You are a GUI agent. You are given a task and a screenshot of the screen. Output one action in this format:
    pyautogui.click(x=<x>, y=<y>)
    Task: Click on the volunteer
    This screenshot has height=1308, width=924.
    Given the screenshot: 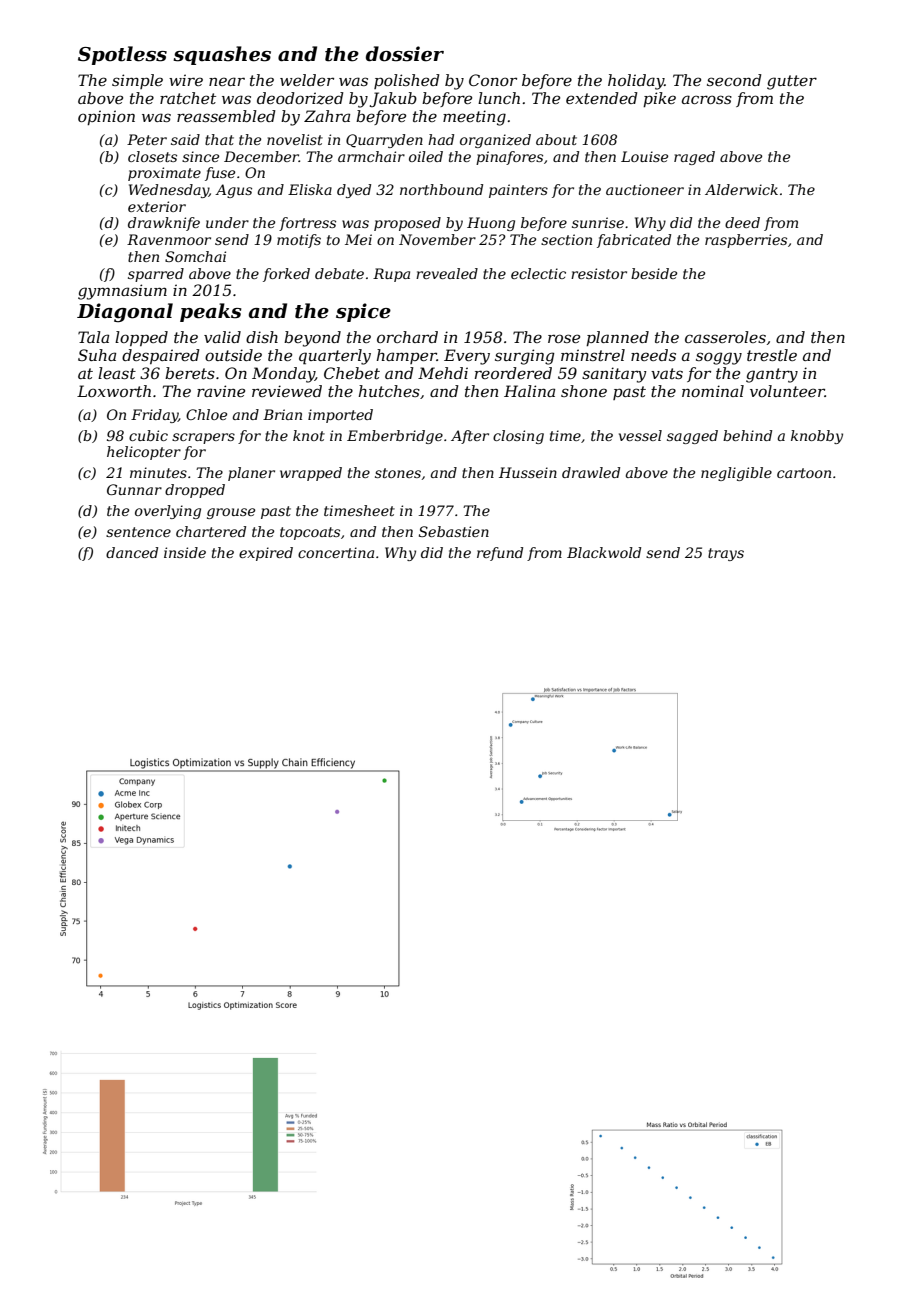 What is the action you would take?
    pyautogui.click(x=787, y=391)
